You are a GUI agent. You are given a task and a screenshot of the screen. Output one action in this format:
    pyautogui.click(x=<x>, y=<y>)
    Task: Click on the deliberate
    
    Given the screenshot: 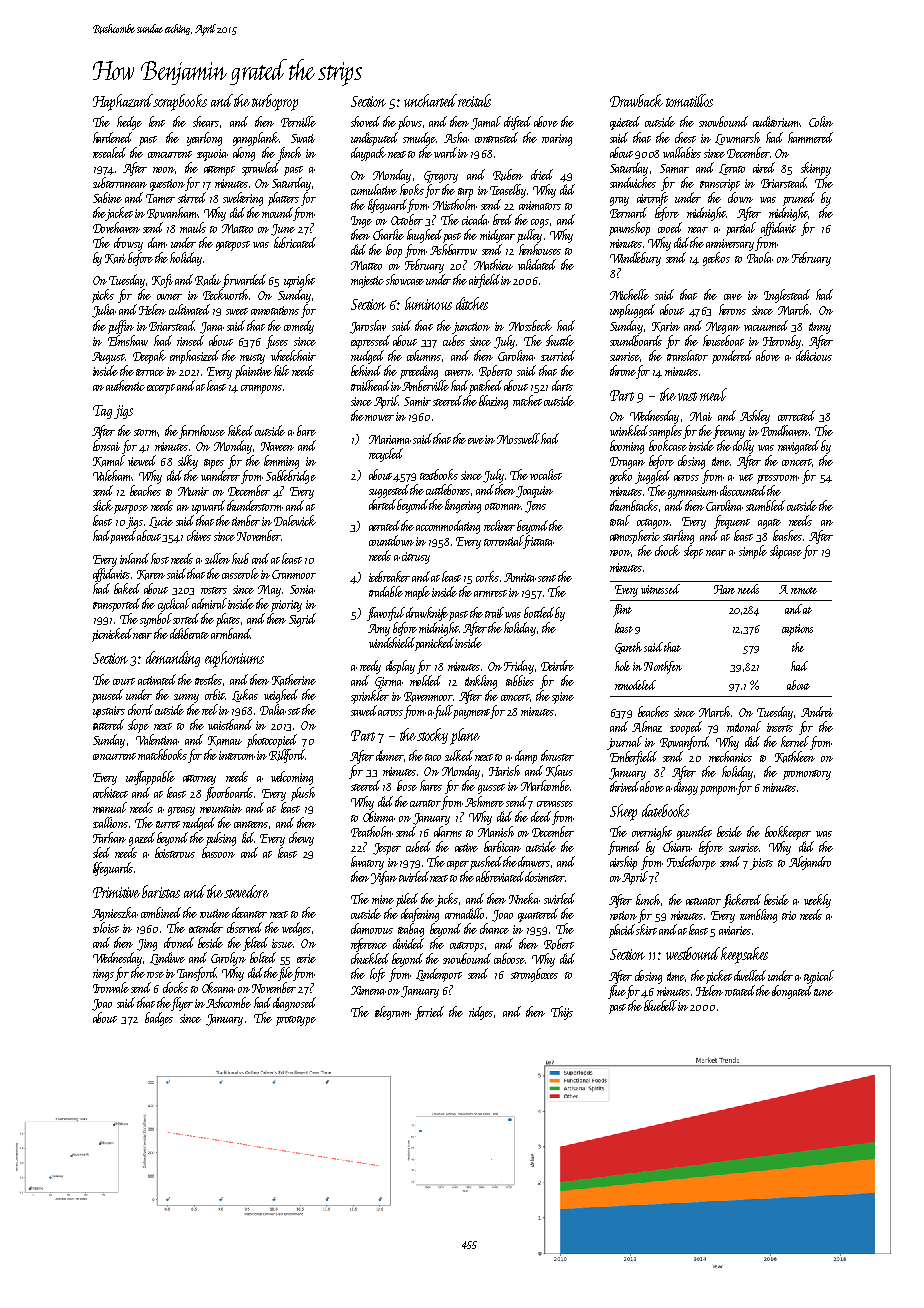 What is the action you would take?
    pyautogui.click(x=189, y=633)
